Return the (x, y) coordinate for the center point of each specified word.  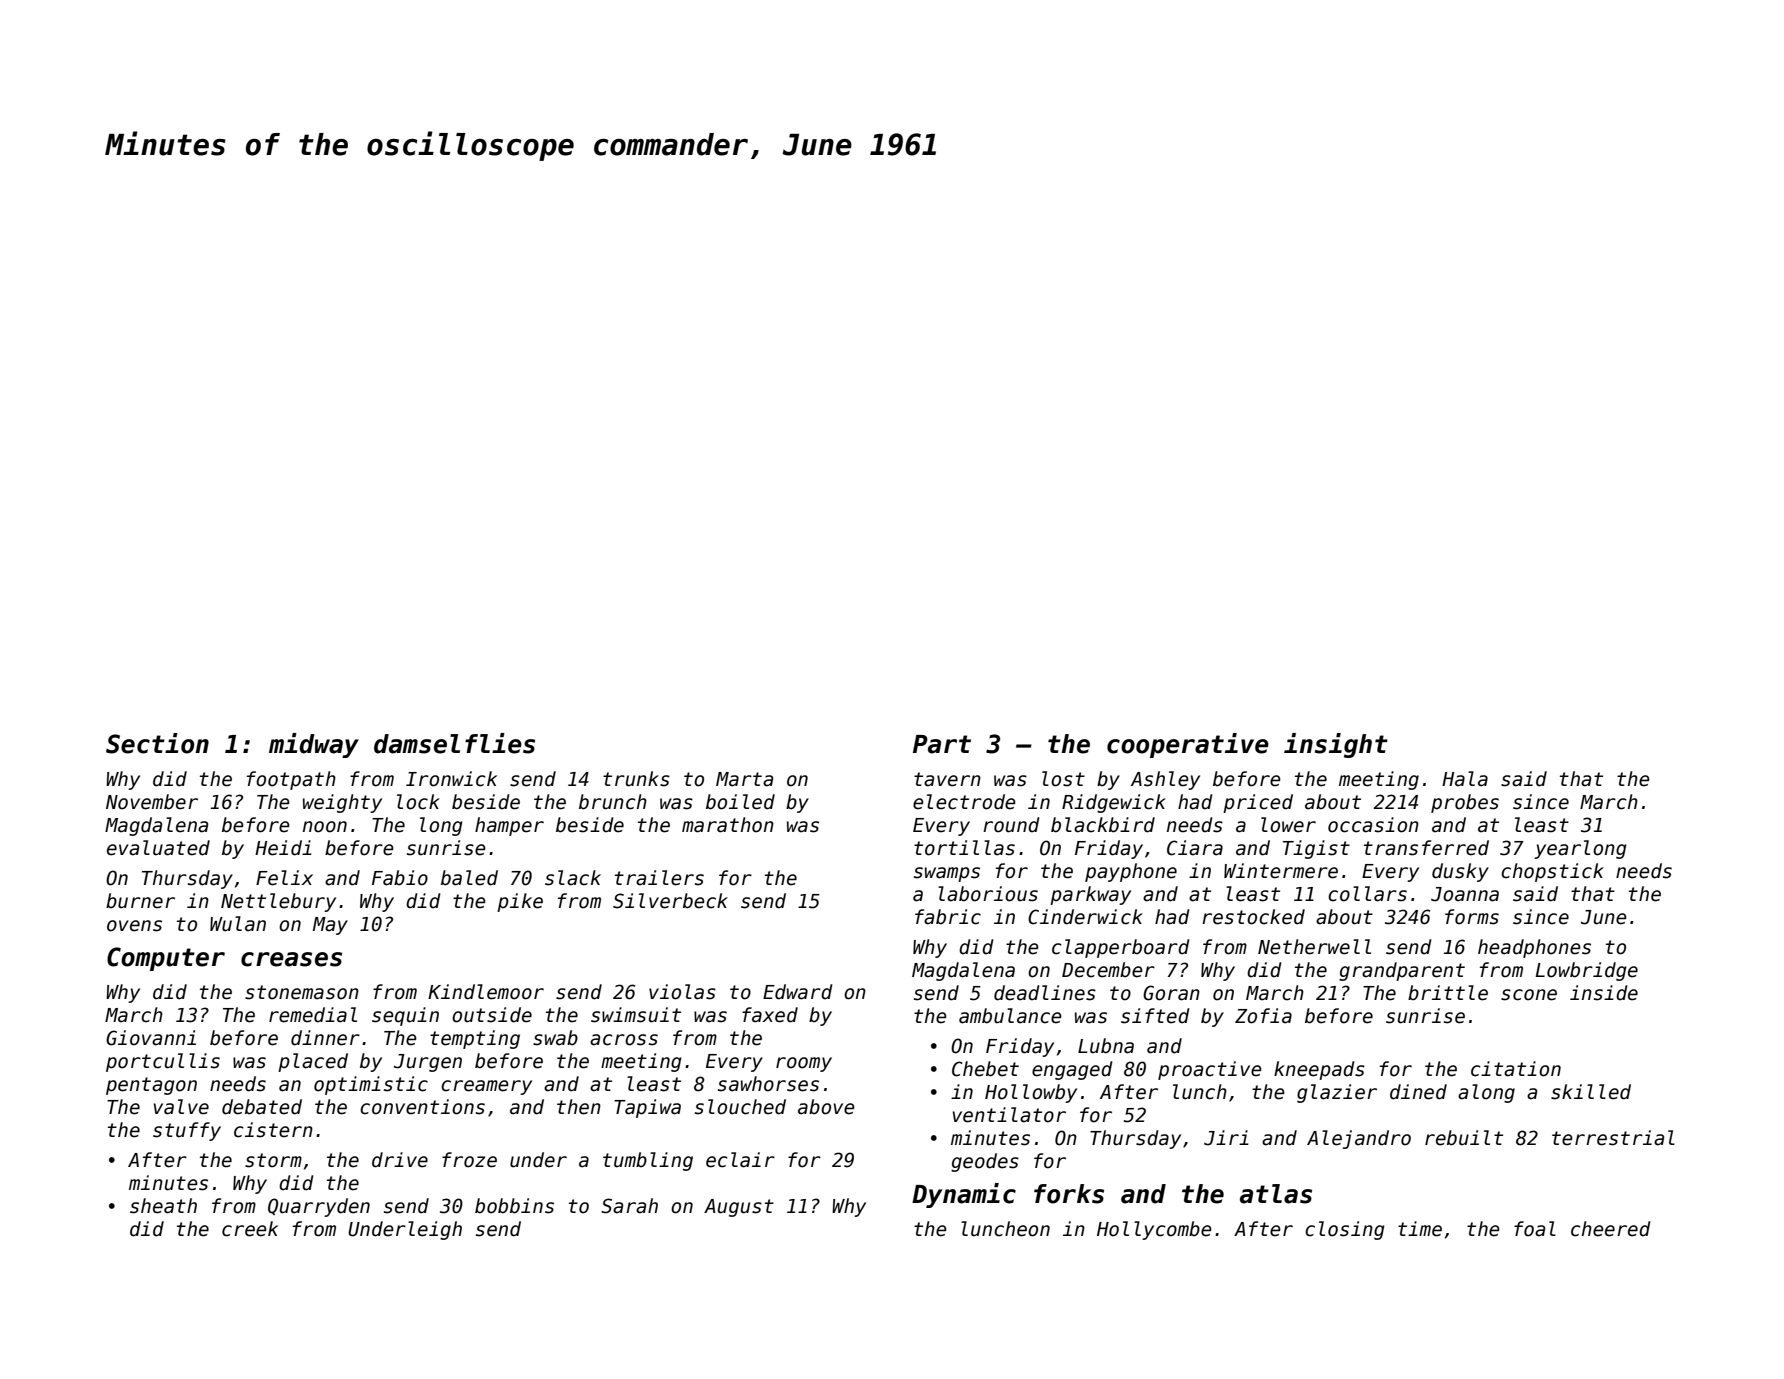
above (826, 1107)
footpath (291, 780)
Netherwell (1314, 947)
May (330, 926)
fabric (948, 917)
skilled (1591, 1092)
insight (1336, 745)
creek (250, 1229)
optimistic (371, 1085)
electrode (964, 802)
